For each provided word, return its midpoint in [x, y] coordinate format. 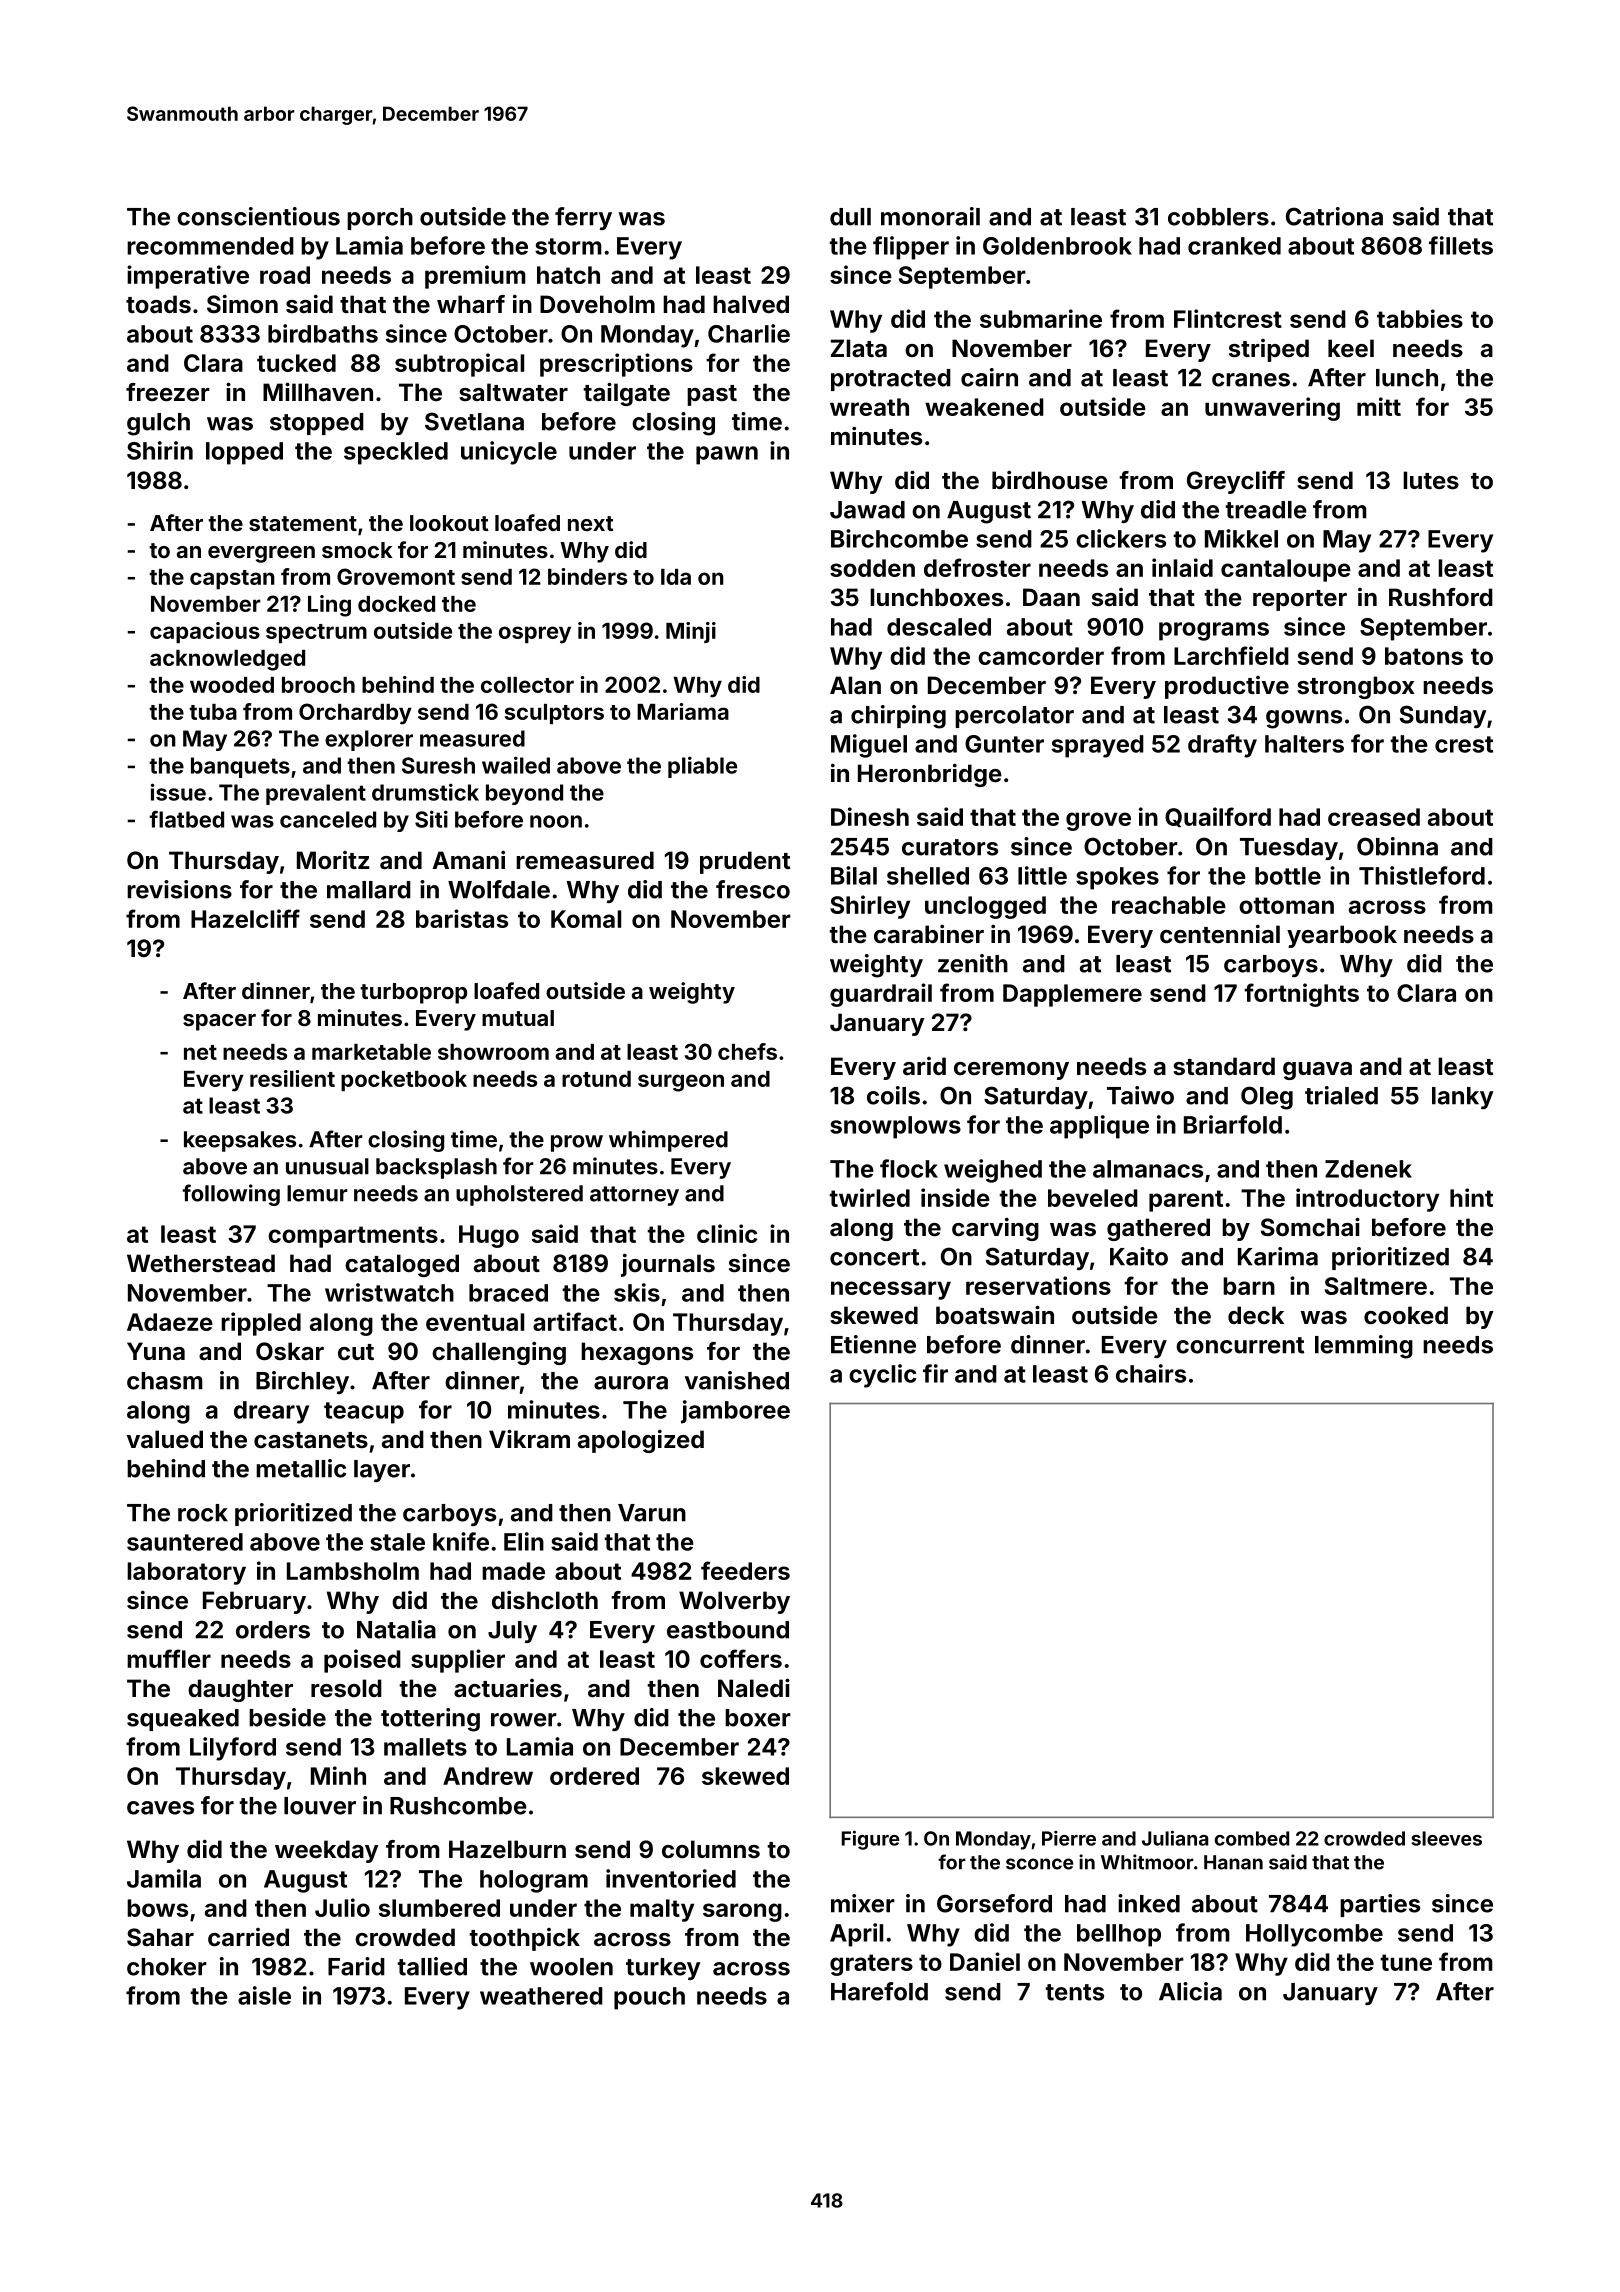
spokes [1117, 878]
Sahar [160, 1937]
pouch [649, 1998]
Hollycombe [1314, 1935]
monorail [930, 216]
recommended [210, 246]
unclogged [985, 907]
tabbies [1420, 318]
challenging [499, 1353]
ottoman [1286, 905]
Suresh [438, 765]
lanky [1462, 1098]
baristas [462, 918]
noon [556, 821]
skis [637, 1292]
